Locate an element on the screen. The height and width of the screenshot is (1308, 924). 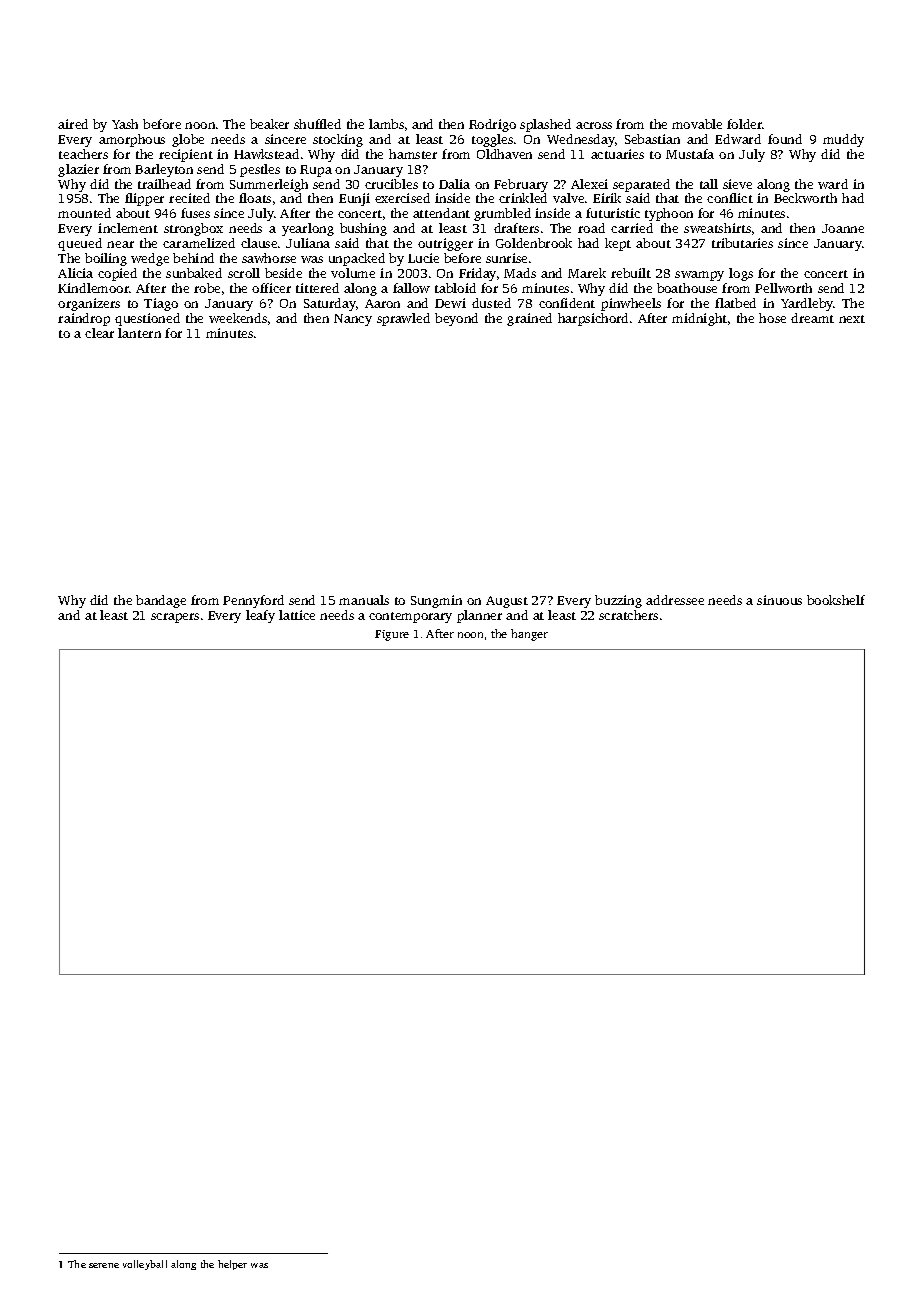
splashed is located at coordinates (545, 125).
